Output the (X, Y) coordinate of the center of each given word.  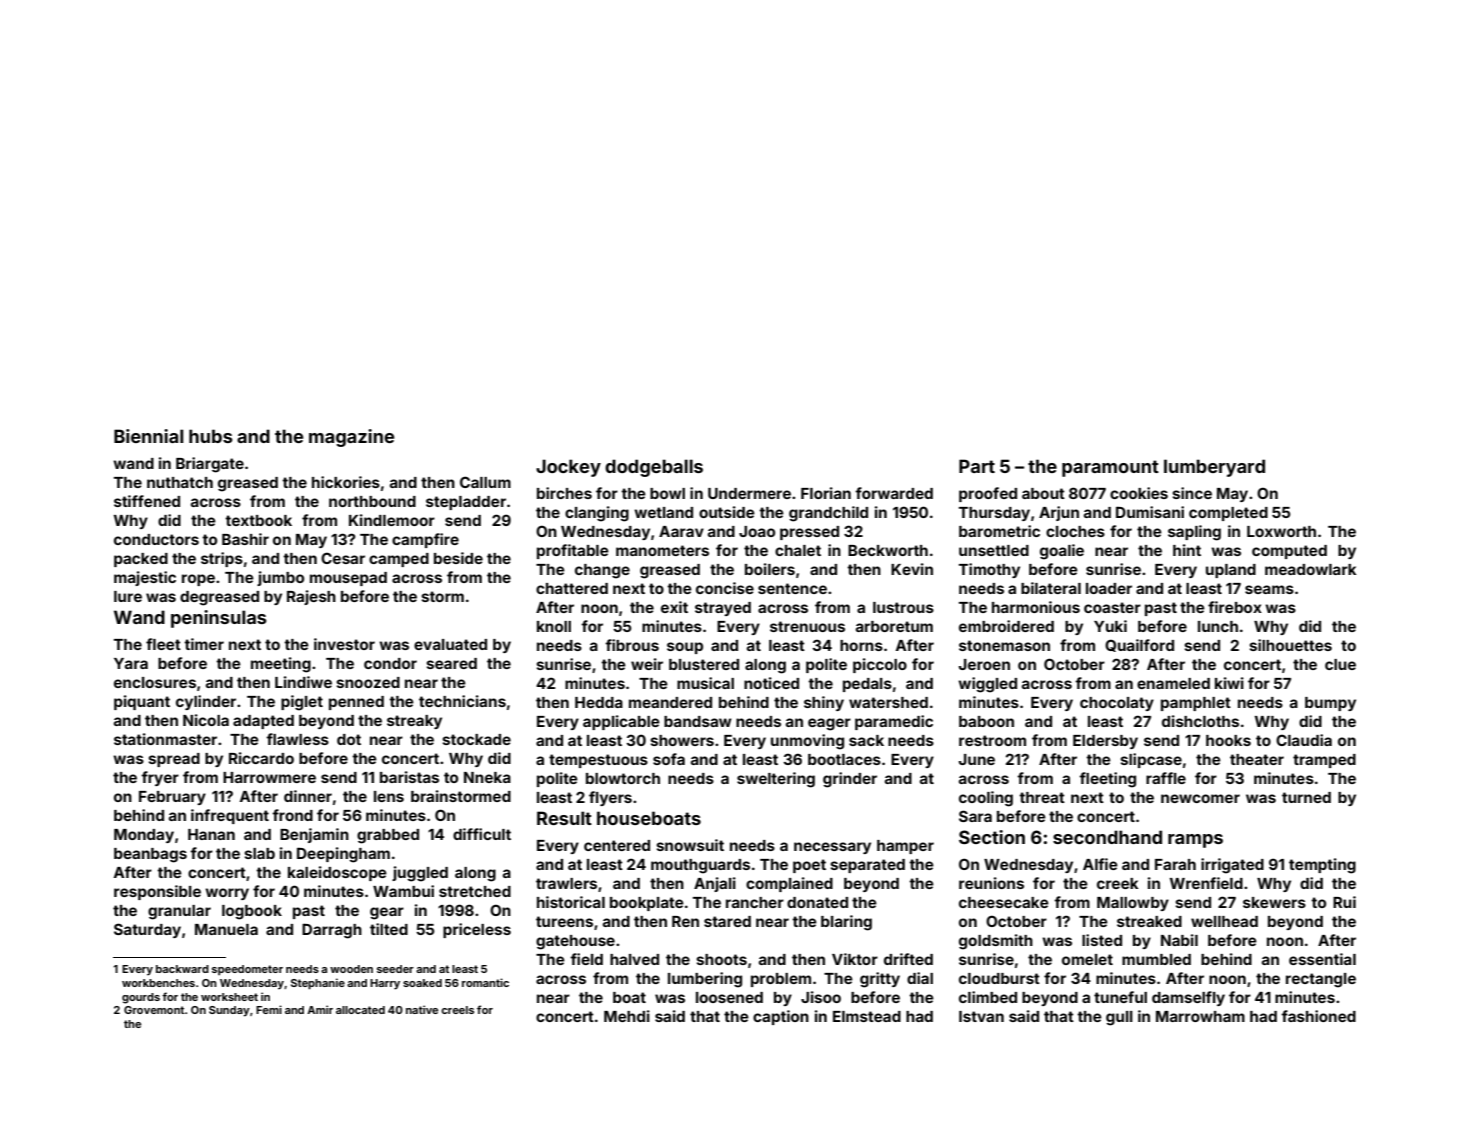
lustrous (903, 607)
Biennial (148, 436)
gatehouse (575, 942)
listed (1102, 940)
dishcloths (1200, 721)
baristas (409, 777)
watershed (888, 702)
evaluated (450, 644)
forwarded (894, 493)
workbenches (158, 983)
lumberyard (1214, 468)
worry (227, 894)
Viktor (855, 959)
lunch (1218, 626)
